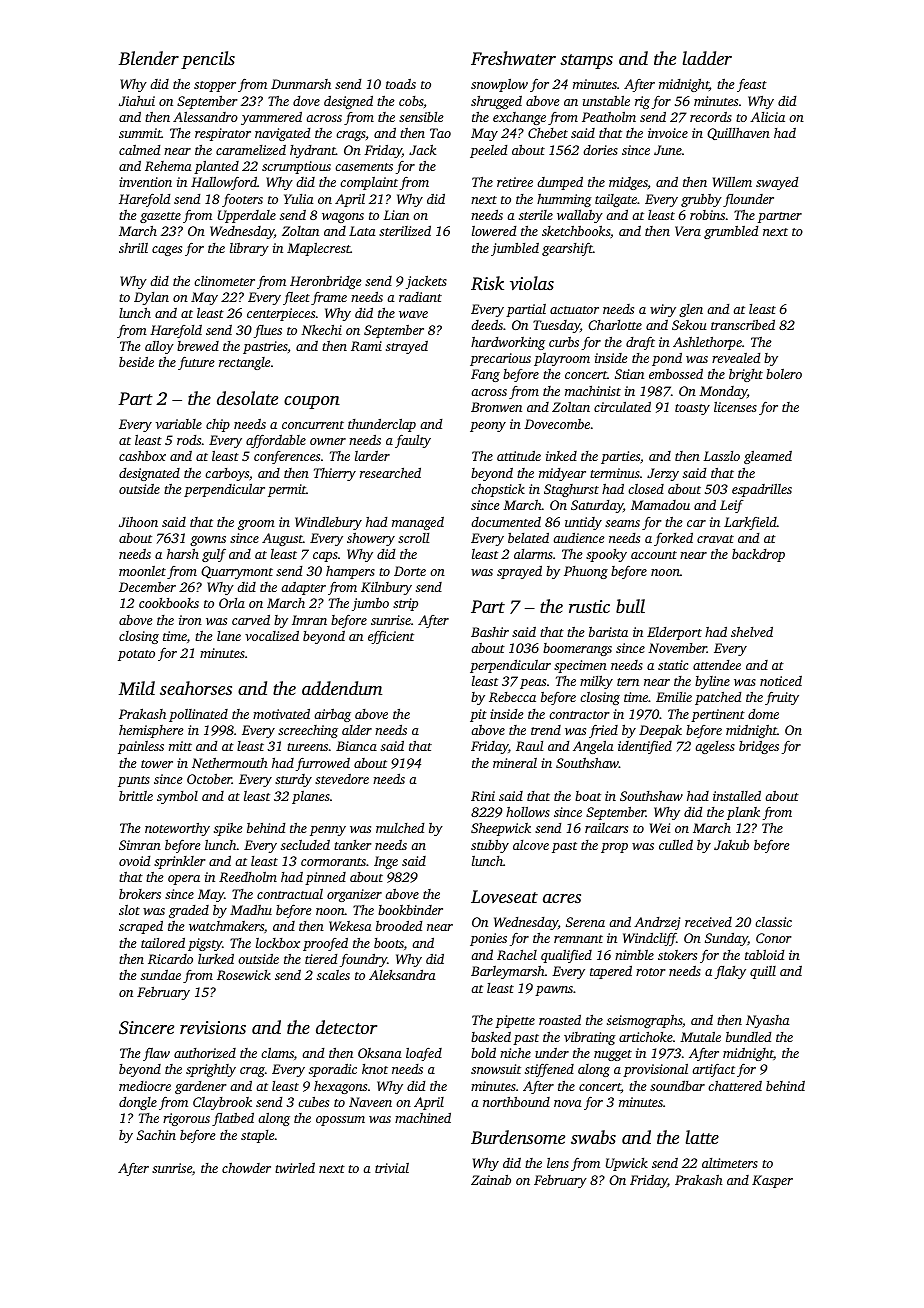 Image resolution: width=924 pixels, height=1308 pixels. What do you see at coordinates (536, 215) in the image?
I see `sterile` at bounding box center [536, 215].
